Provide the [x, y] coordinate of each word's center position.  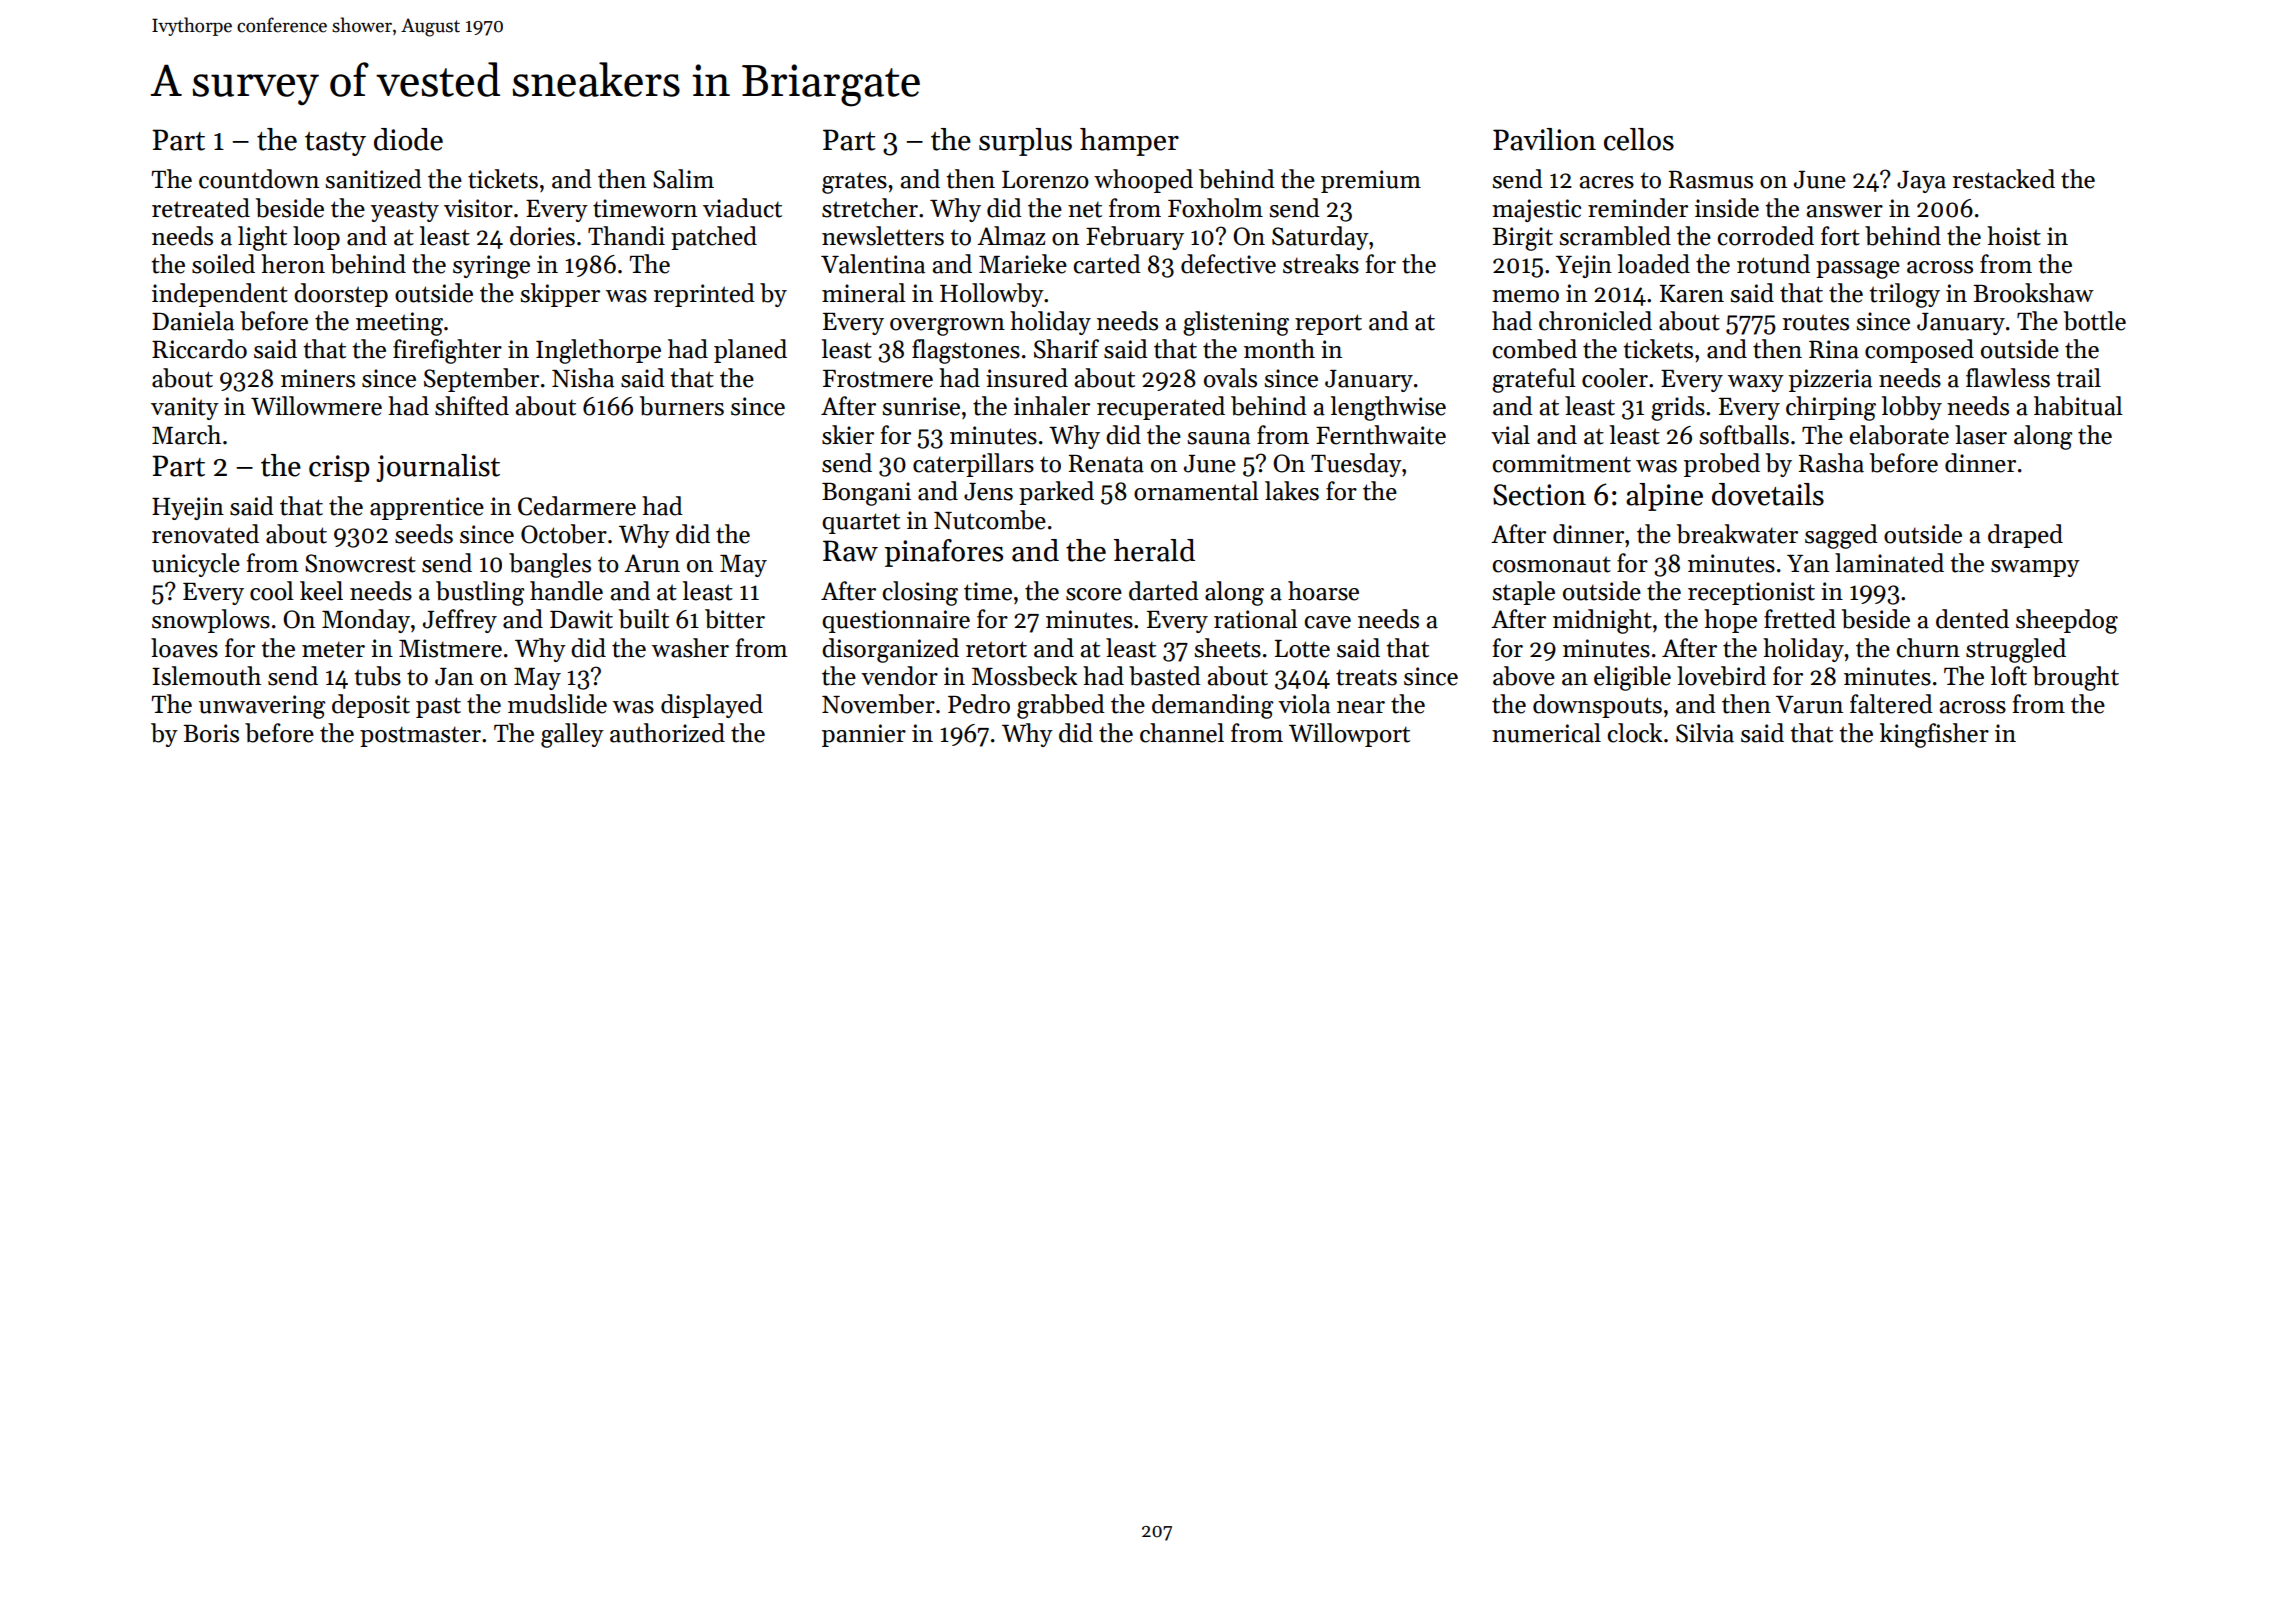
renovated [205, 534]
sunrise [921, 406]
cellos [1639, 139]
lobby [1912, 408]
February [1135, 238]
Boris [211, 733]
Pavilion [1544, 139]
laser [1981, 435]
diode [408, 139]
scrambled [1615, 236]
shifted [472, 406]
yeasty [405, 211]
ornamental [1196, 491]
